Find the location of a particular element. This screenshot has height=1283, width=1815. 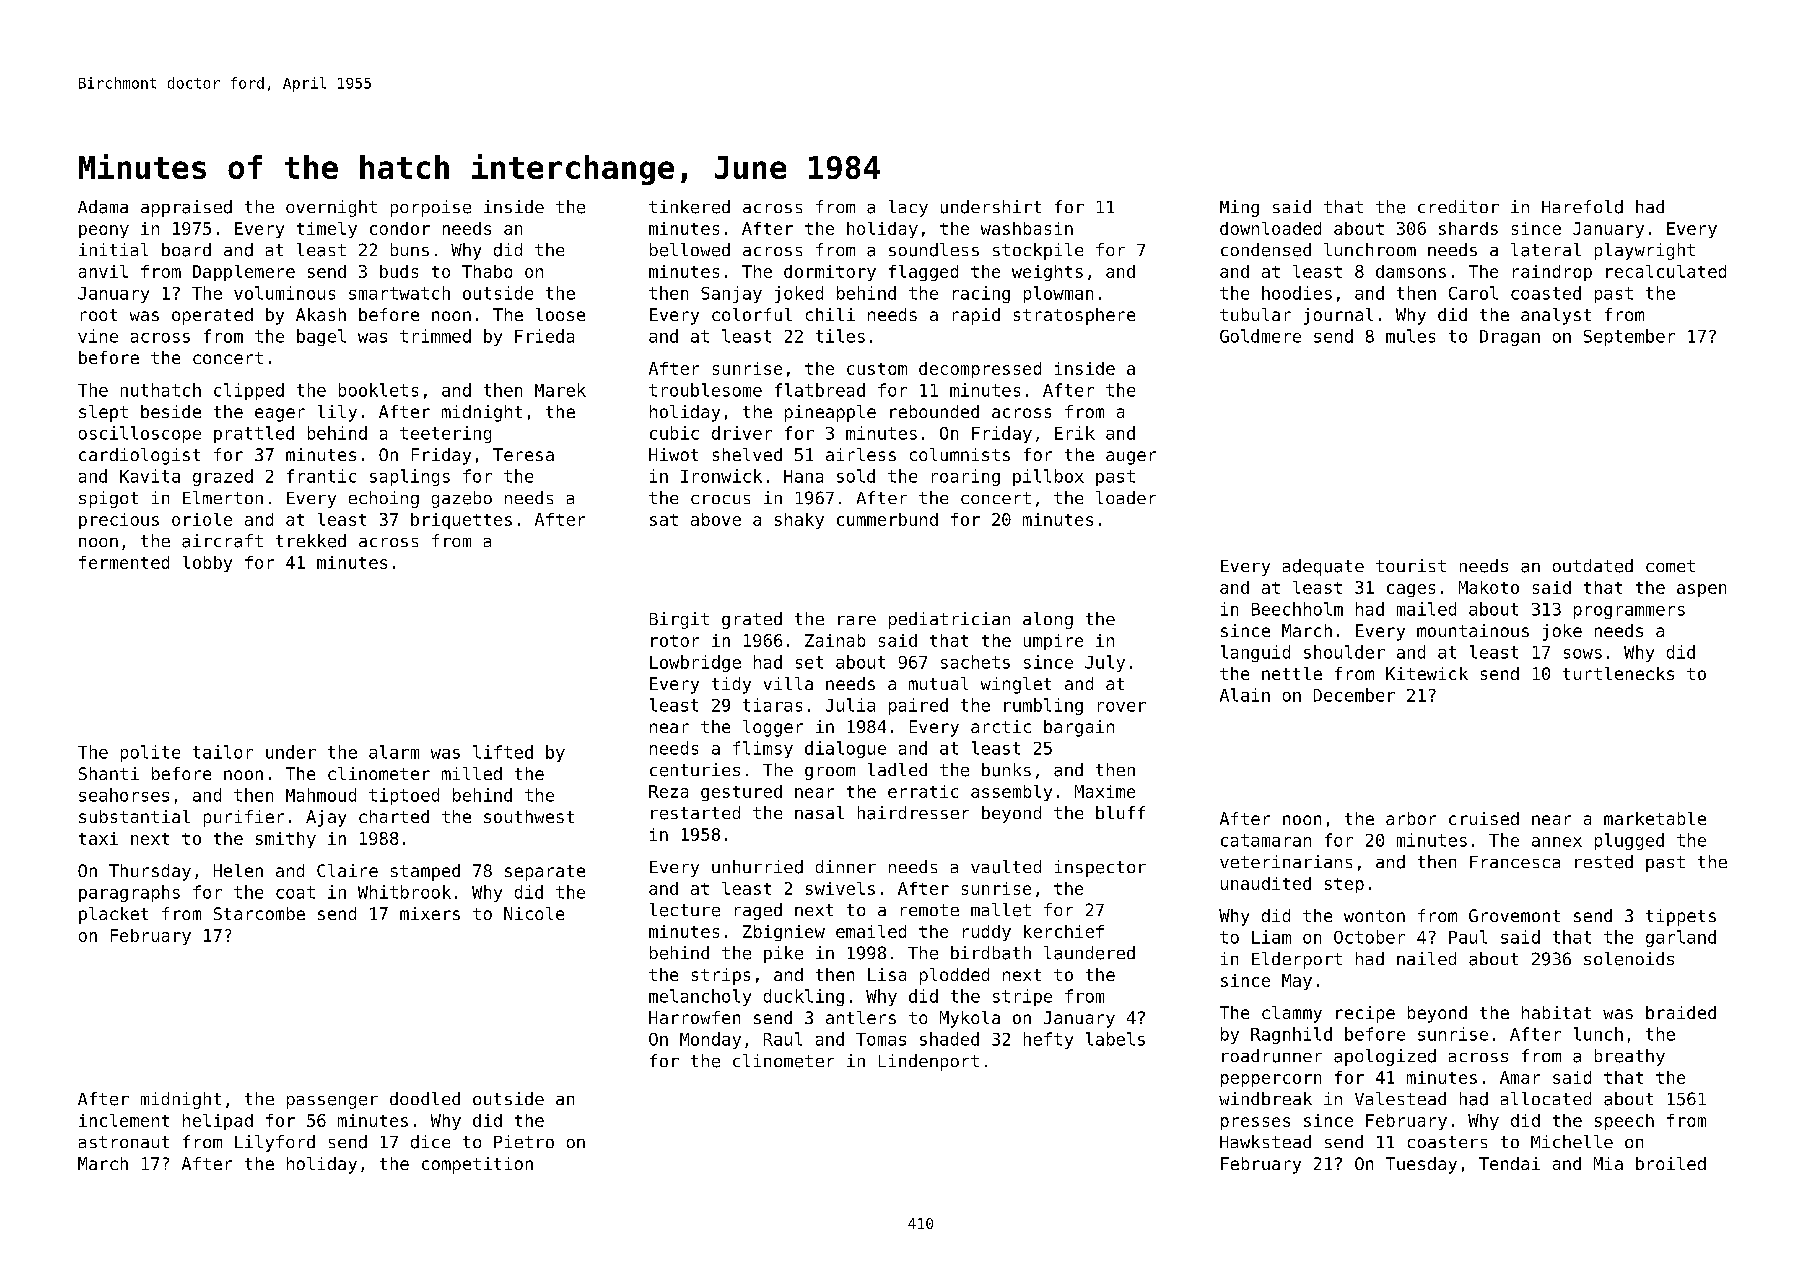

Adama is located at coordinates (103, 207).
